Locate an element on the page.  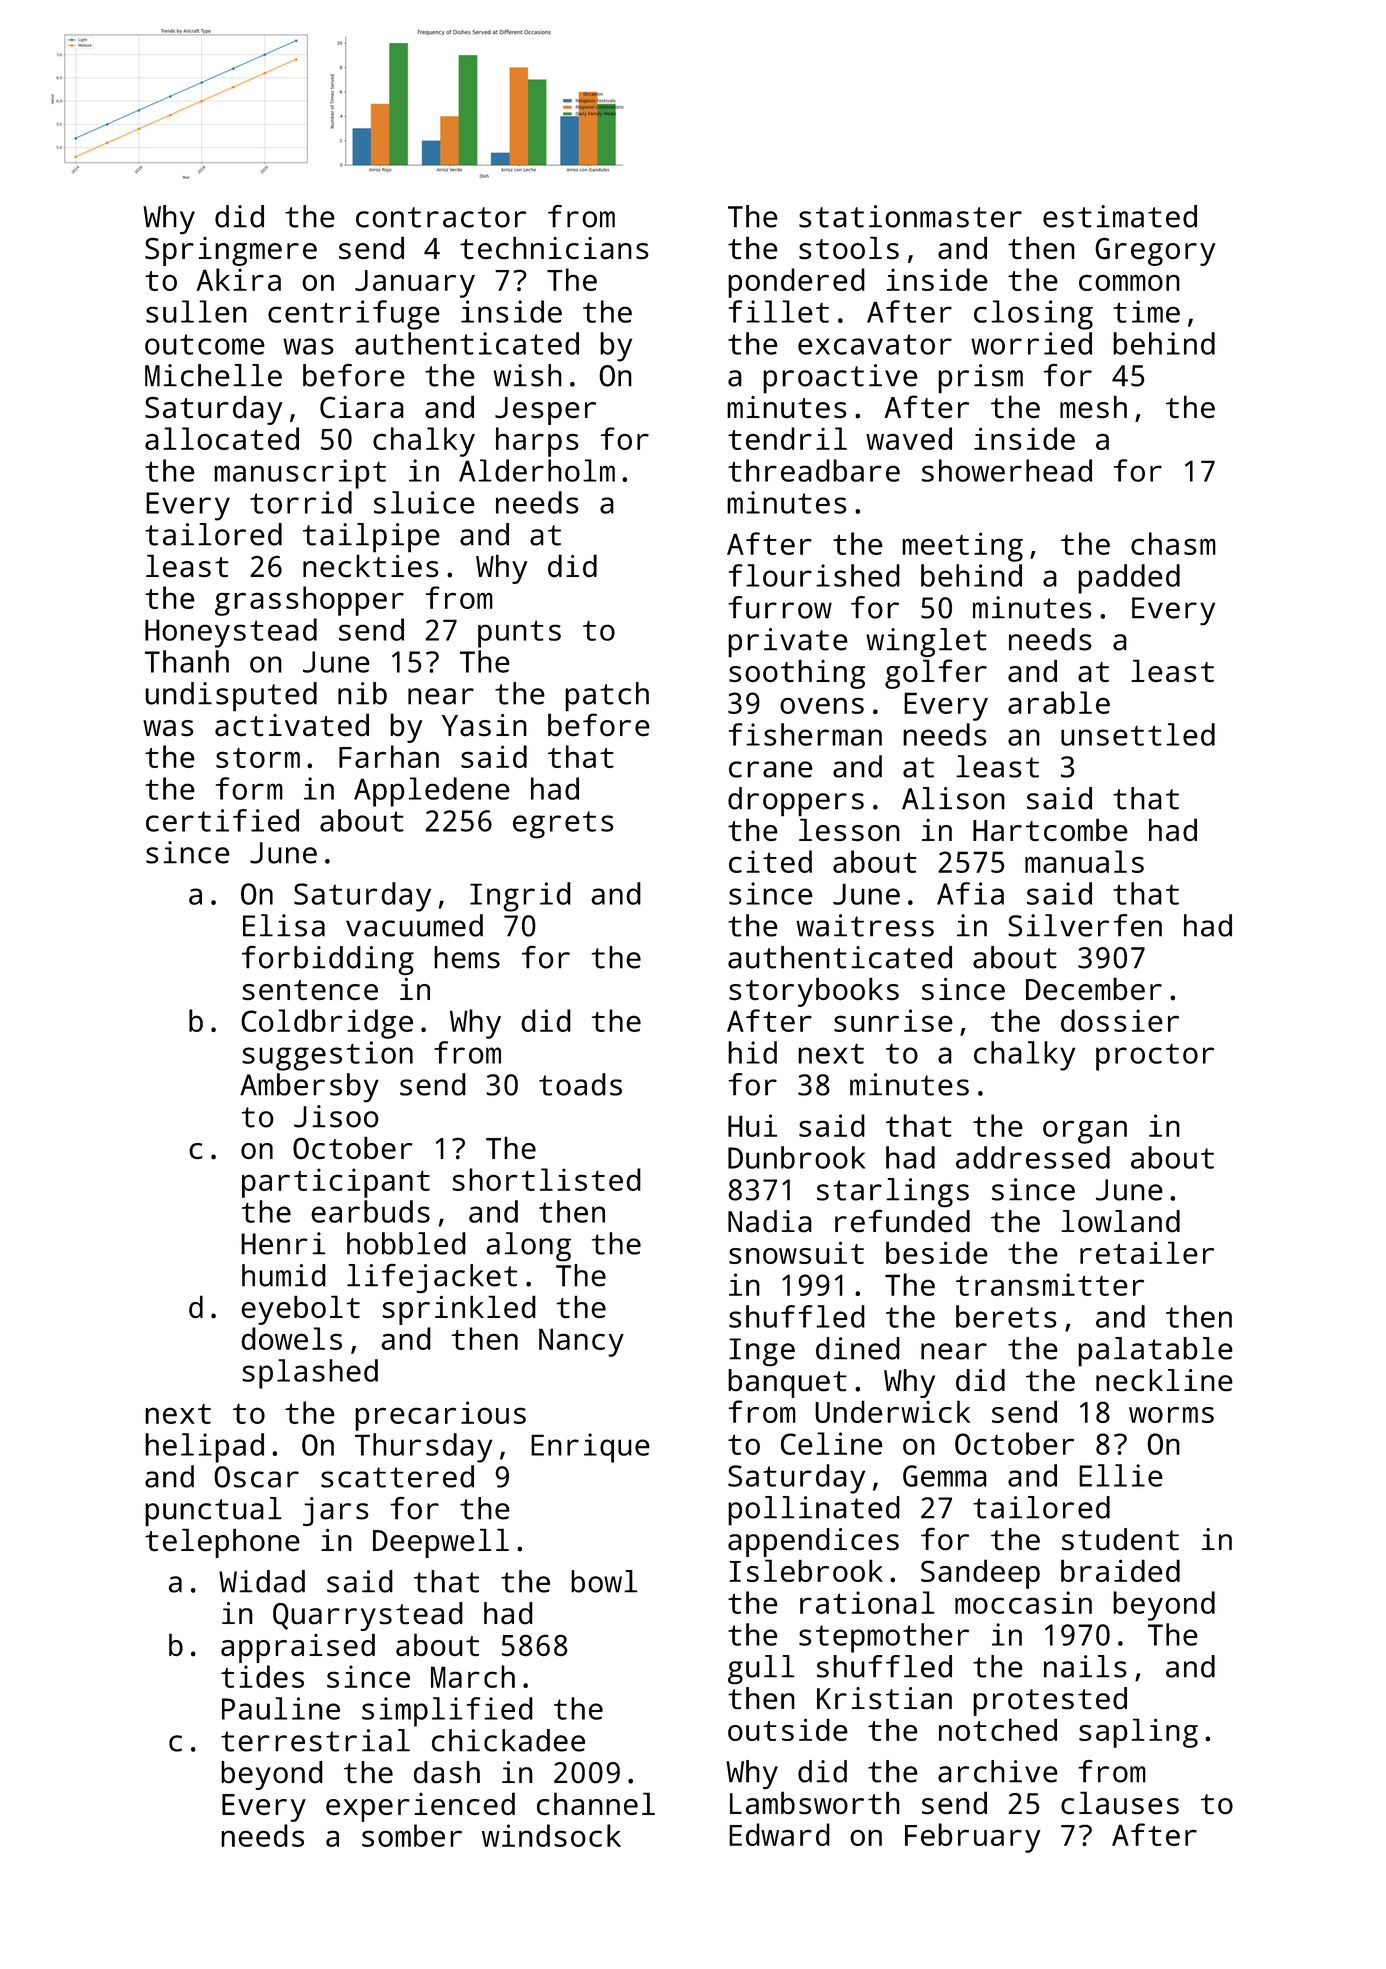
meeting is located at coordinates (962, 547).
